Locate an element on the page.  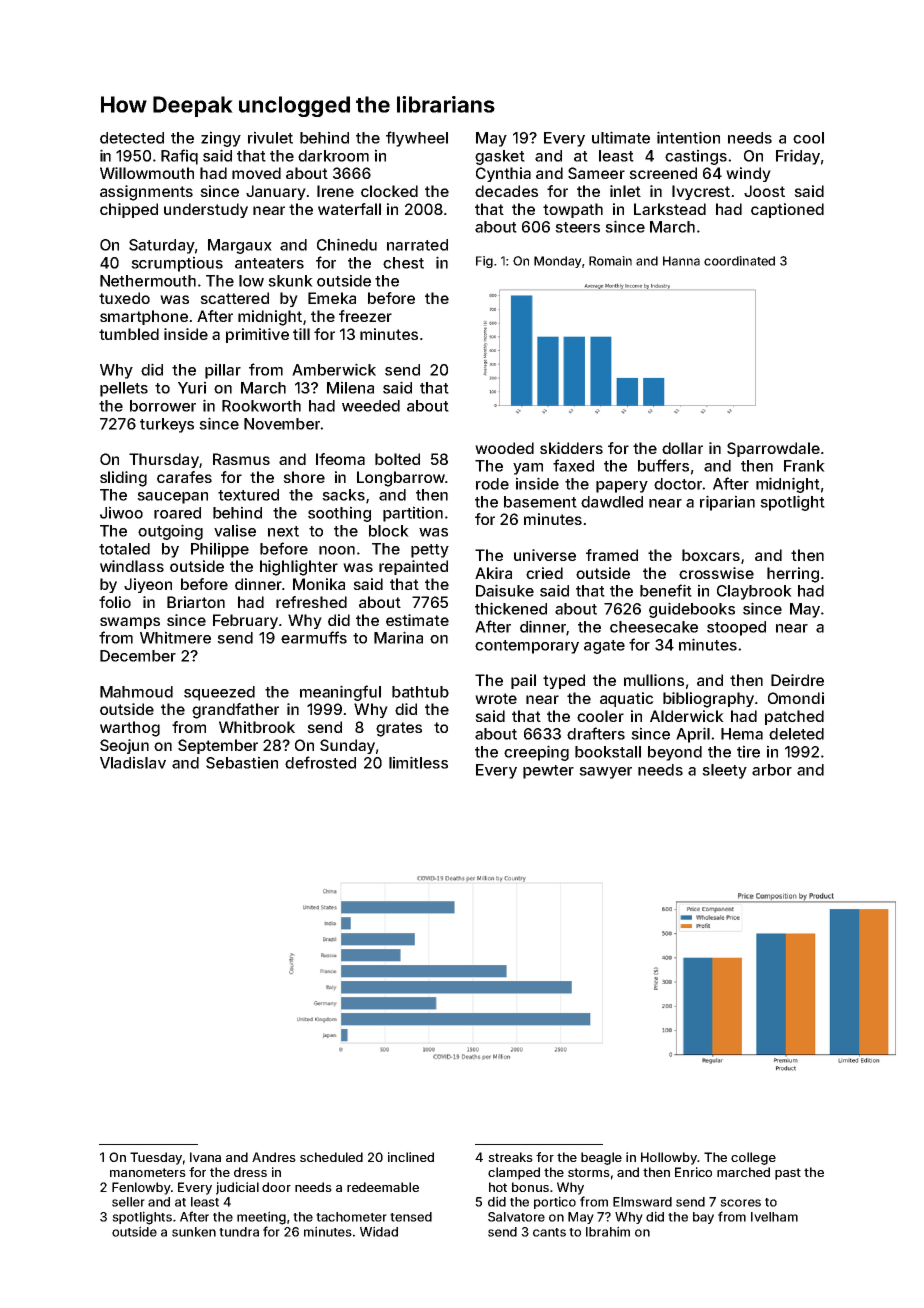
pewter is located at coordinates (548, 772).
